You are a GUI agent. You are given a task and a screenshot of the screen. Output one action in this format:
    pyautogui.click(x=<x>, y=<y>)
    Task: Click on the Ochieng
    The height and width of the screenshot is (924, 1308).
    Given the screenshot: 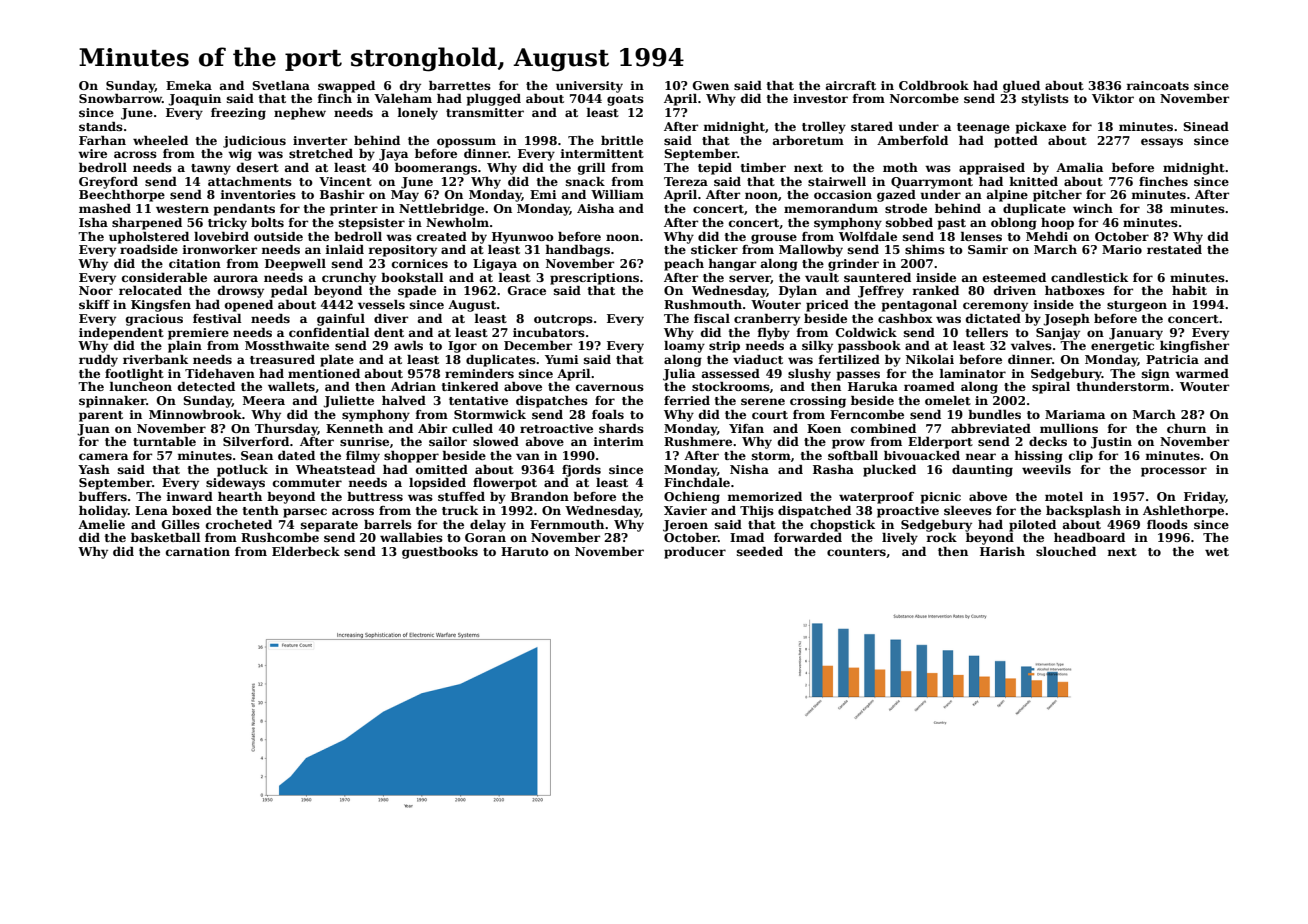 What is the action you would take?
    pyautogui.click(x=692, y=498)
